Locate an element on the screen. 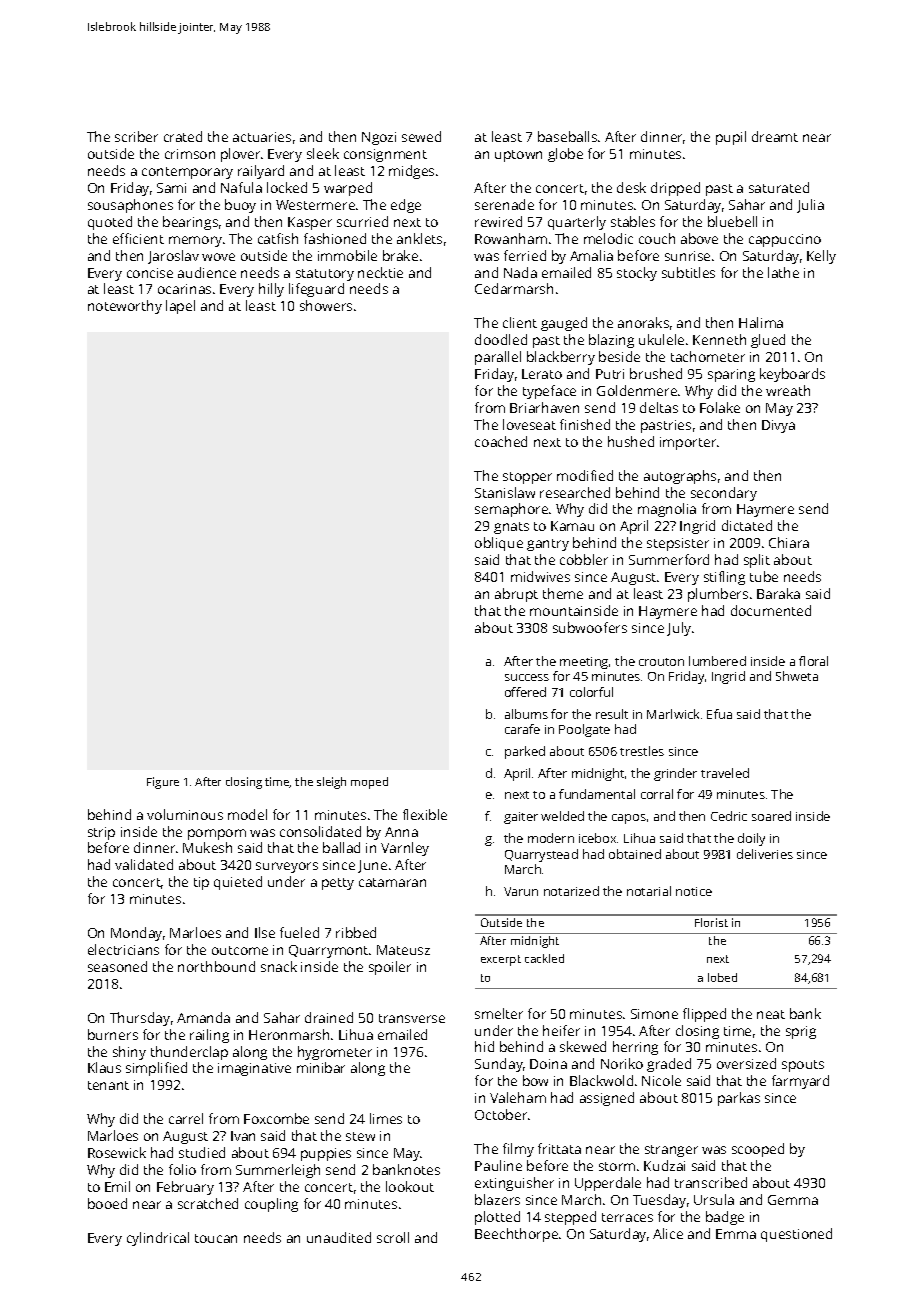 The image size is (924, 1308). transverse is located at coordinates (412, 1018).
